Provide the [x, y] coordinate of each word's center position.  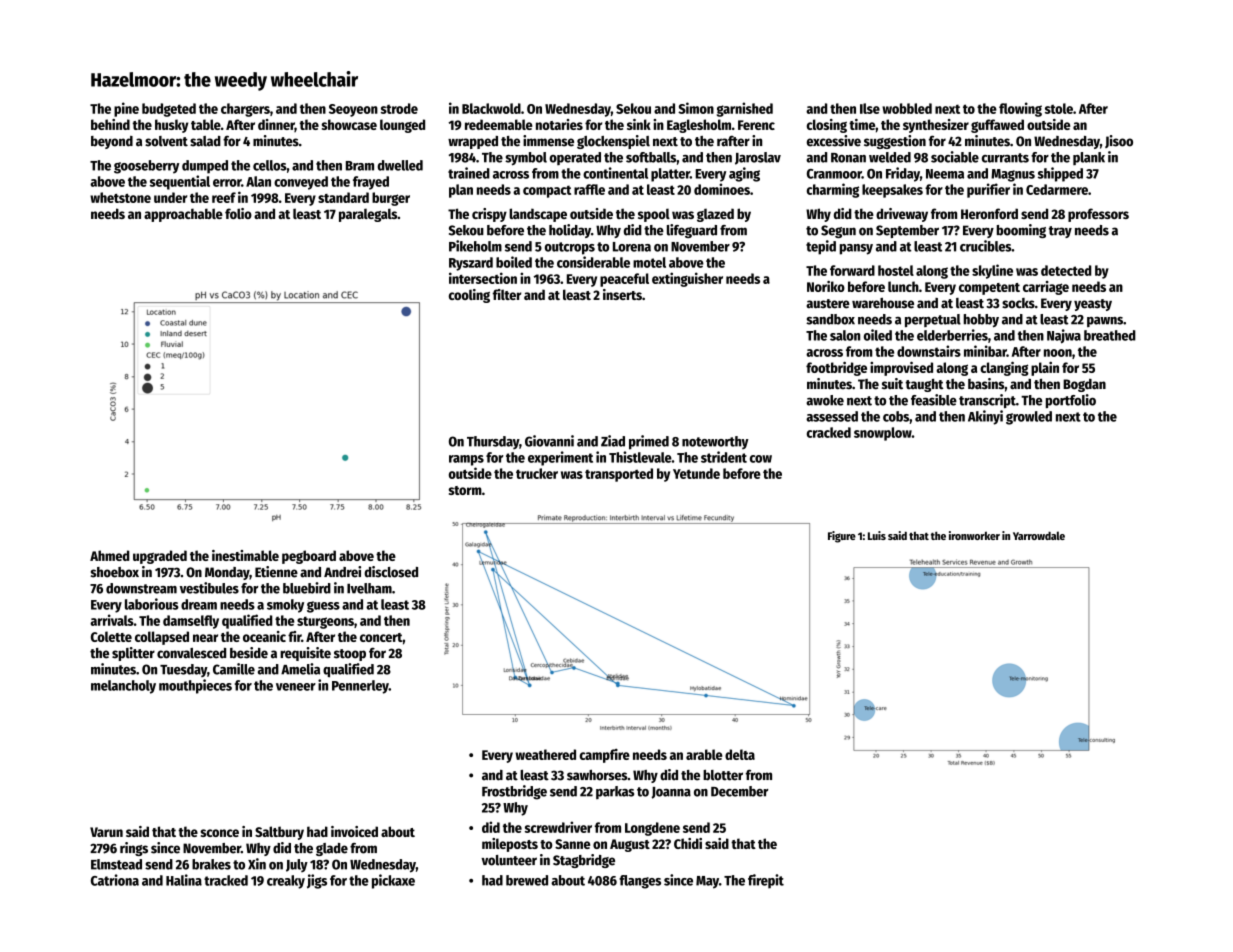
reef [224, 197]
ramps [466, 460]
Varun [106, 832]
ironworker [974, 535]
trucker [537, 473]
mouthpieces [195, 686]
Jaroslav [758, 158]
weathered [545, 754]
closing [827, 126]
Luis [877, 535]
